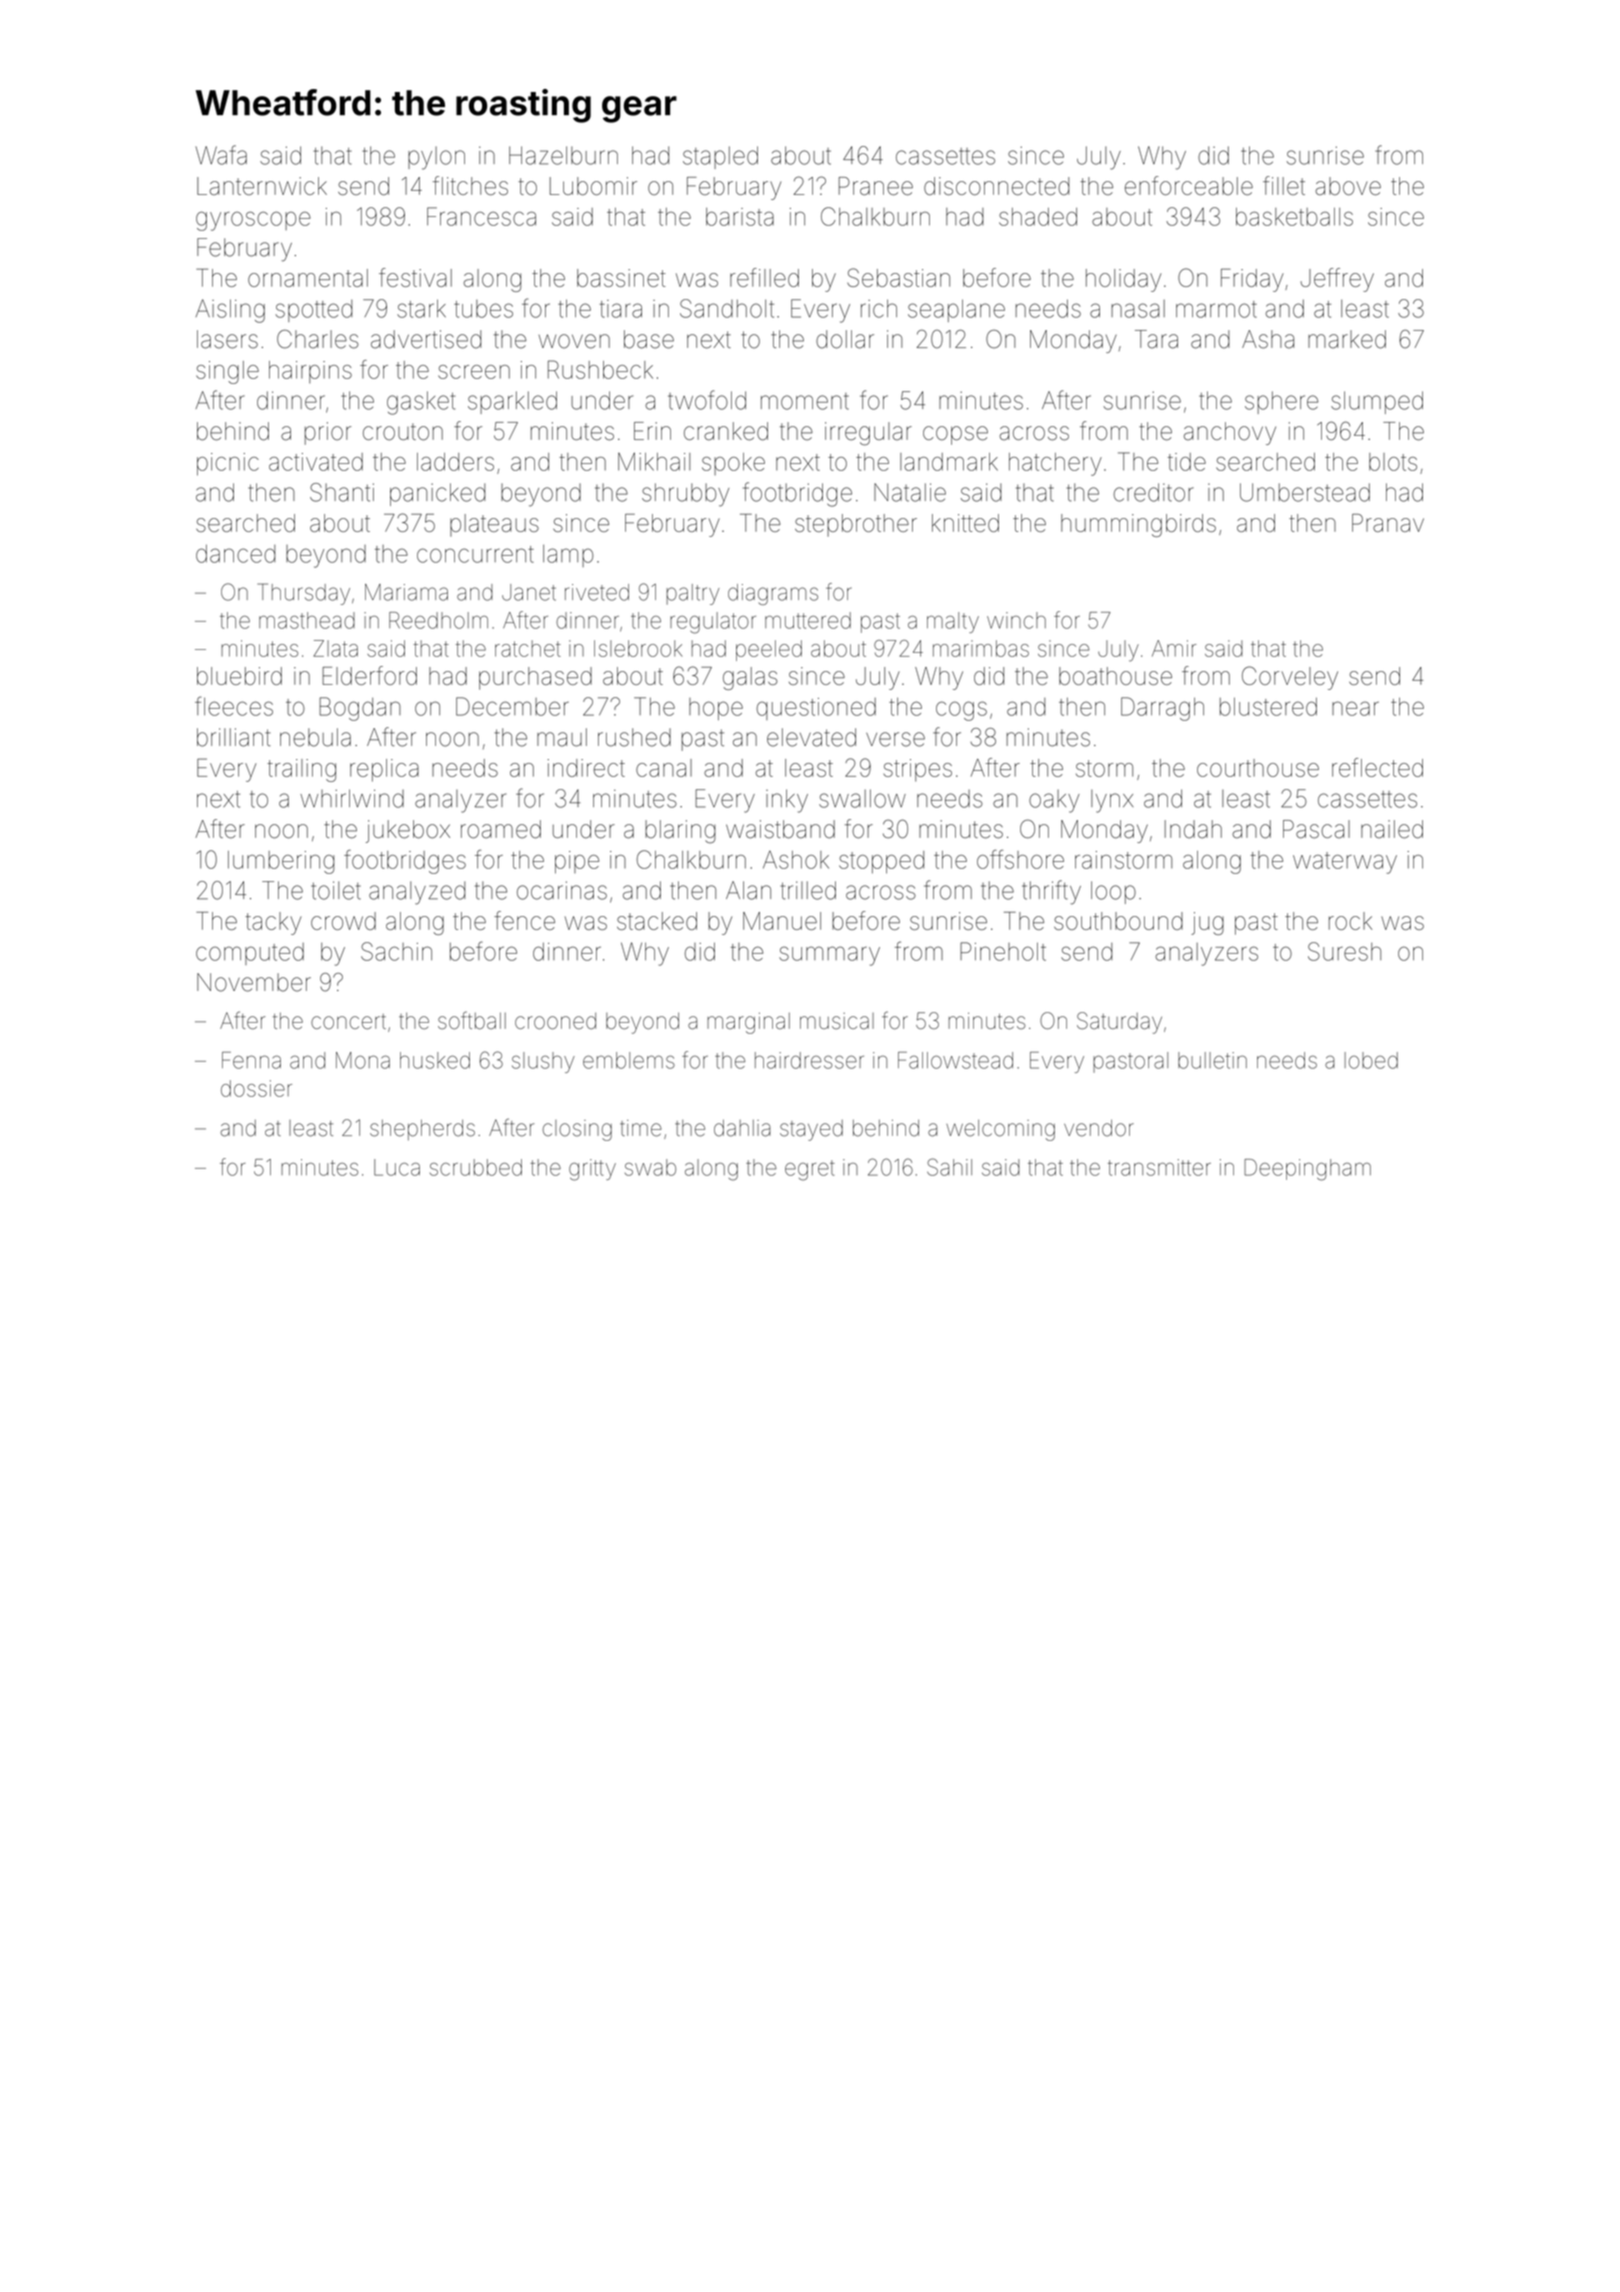  I want to click on Thursday, so click(304, 594).
